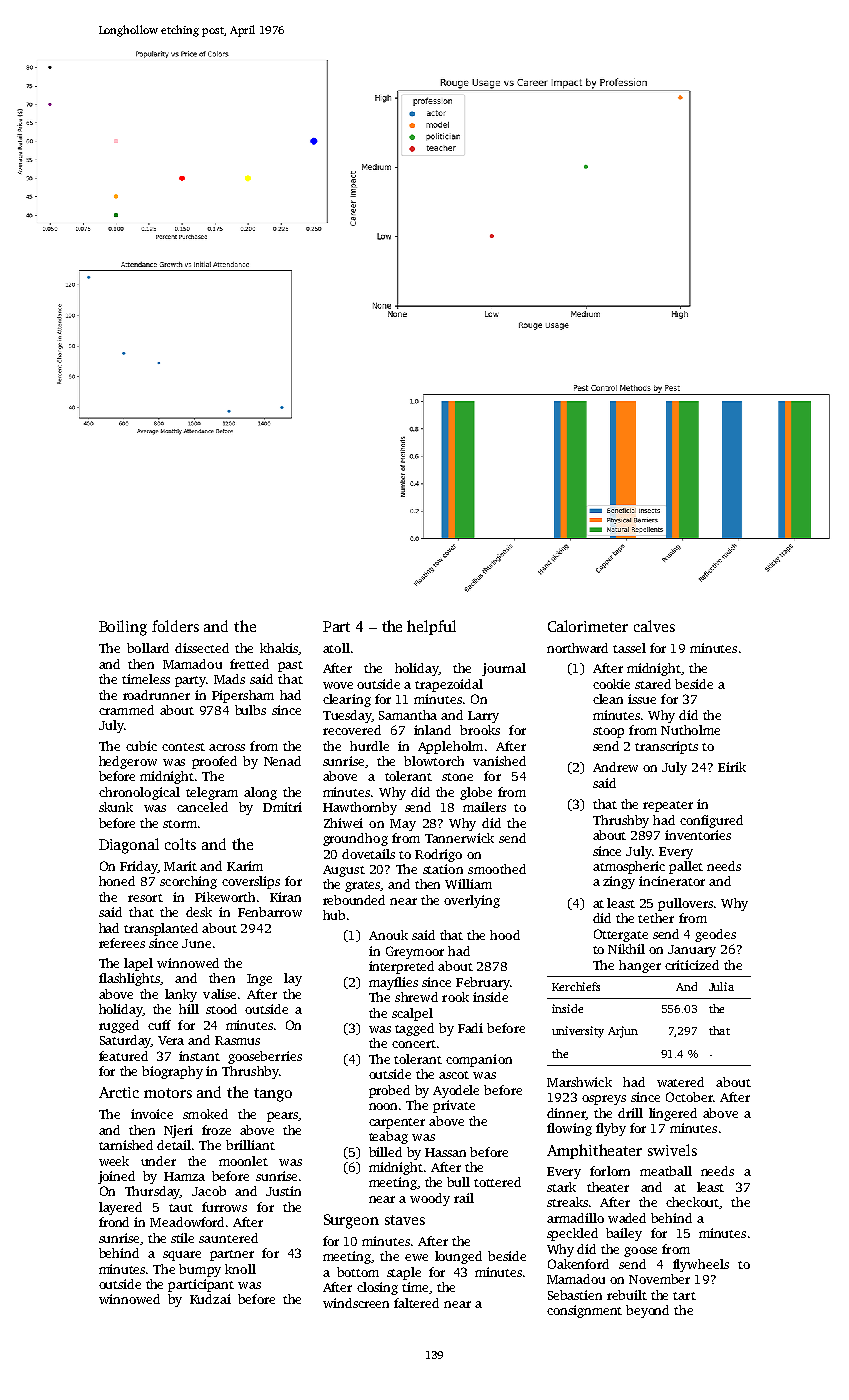  What do you see at coordinates (117, 881) in the screenshot?
I see `honed` at bounding box center [117, 881].
